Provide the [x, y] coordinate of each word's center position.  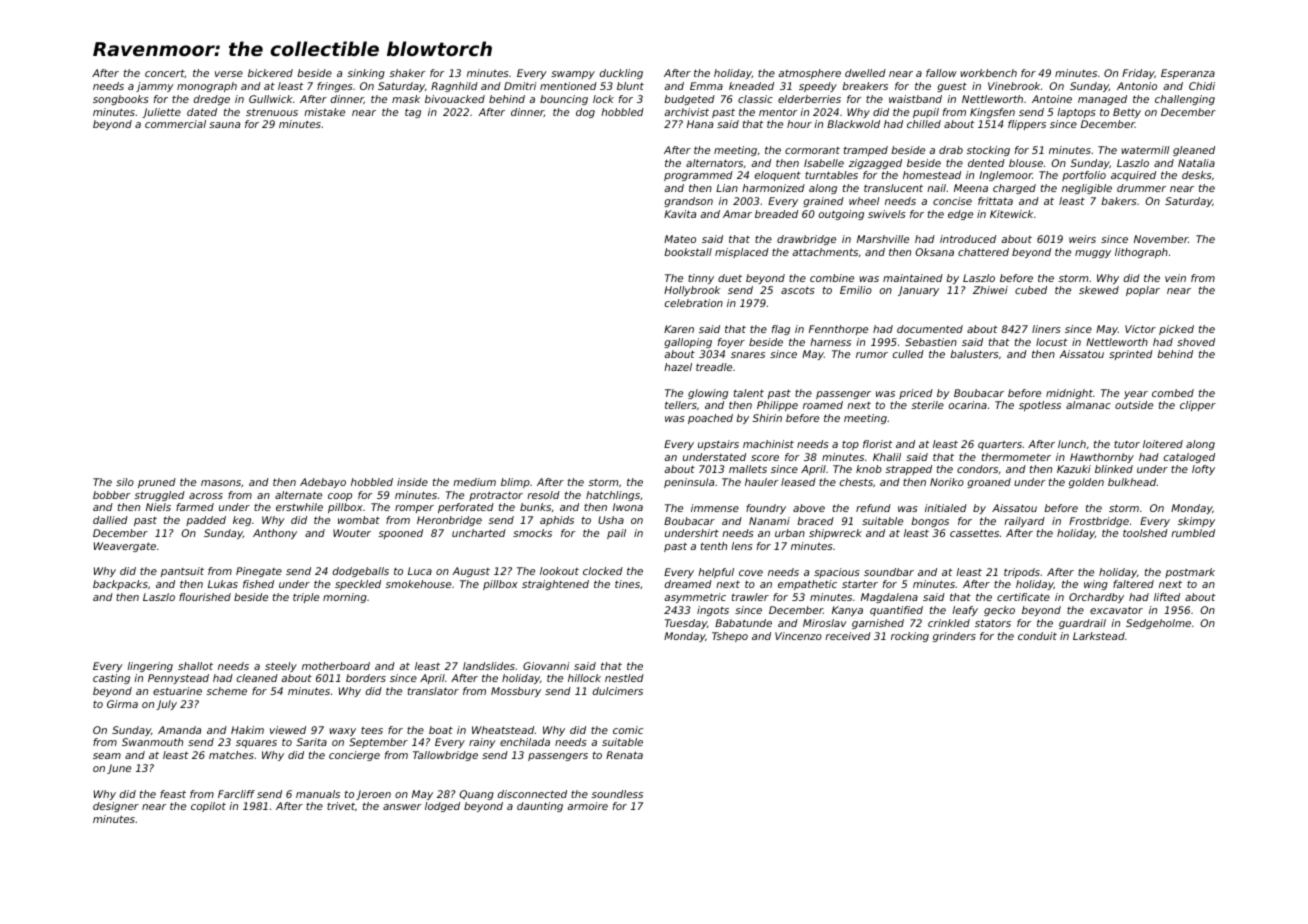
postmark [1190, 573]
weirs [1082, 239]
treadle [714, 367]
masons [221, 483]
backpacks [120, 585]
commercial [175, 124]
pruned [157, 483]
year [1136, 395]
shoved [1196, 342]
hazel [678, 367]
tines [627, 584]
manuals [318, 794]
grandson [688, 202]
